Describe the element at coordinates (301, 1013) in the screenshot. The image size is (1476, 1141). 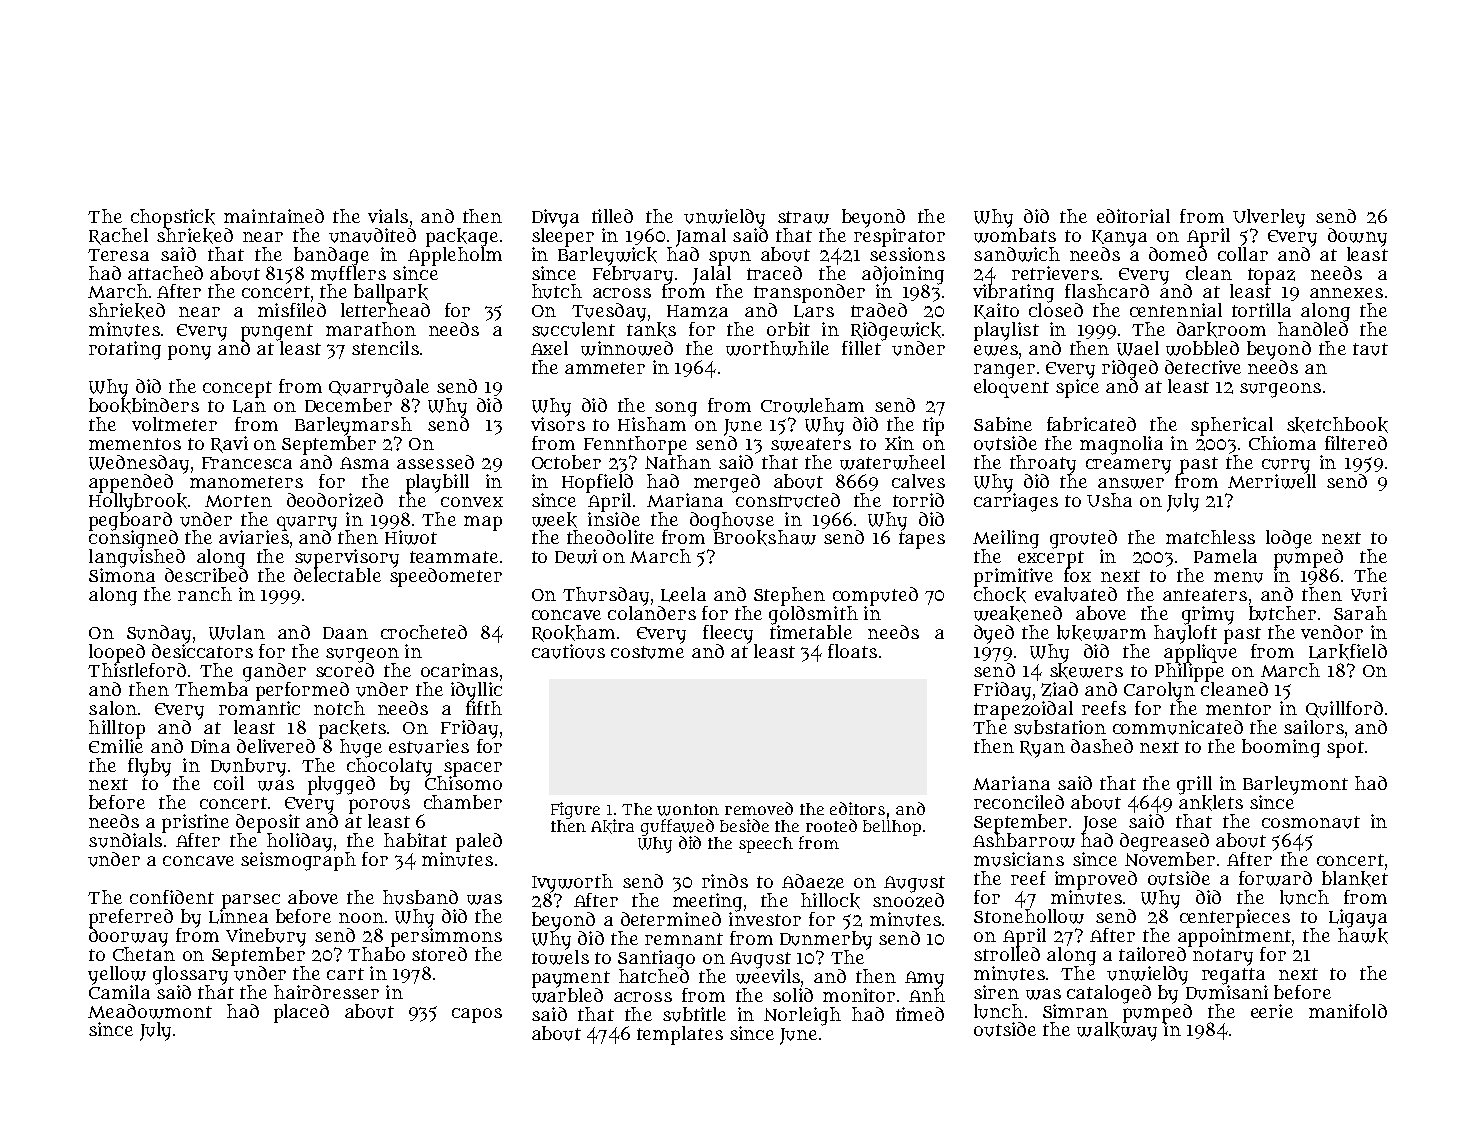
I see `placed` at that location.
